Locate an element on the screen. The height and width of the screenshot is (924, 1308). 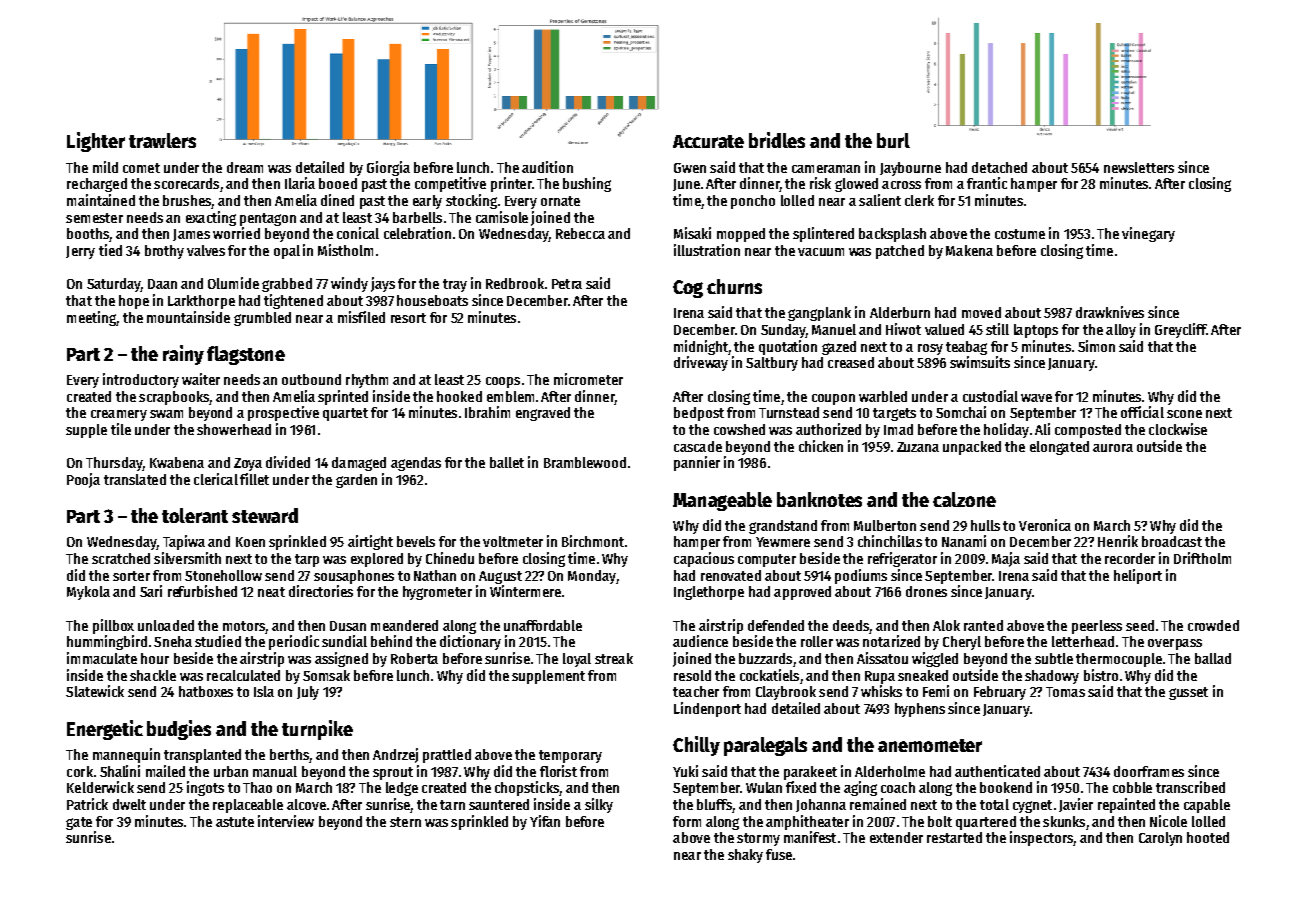
Cheryl is located at coordinates (962, 643).
